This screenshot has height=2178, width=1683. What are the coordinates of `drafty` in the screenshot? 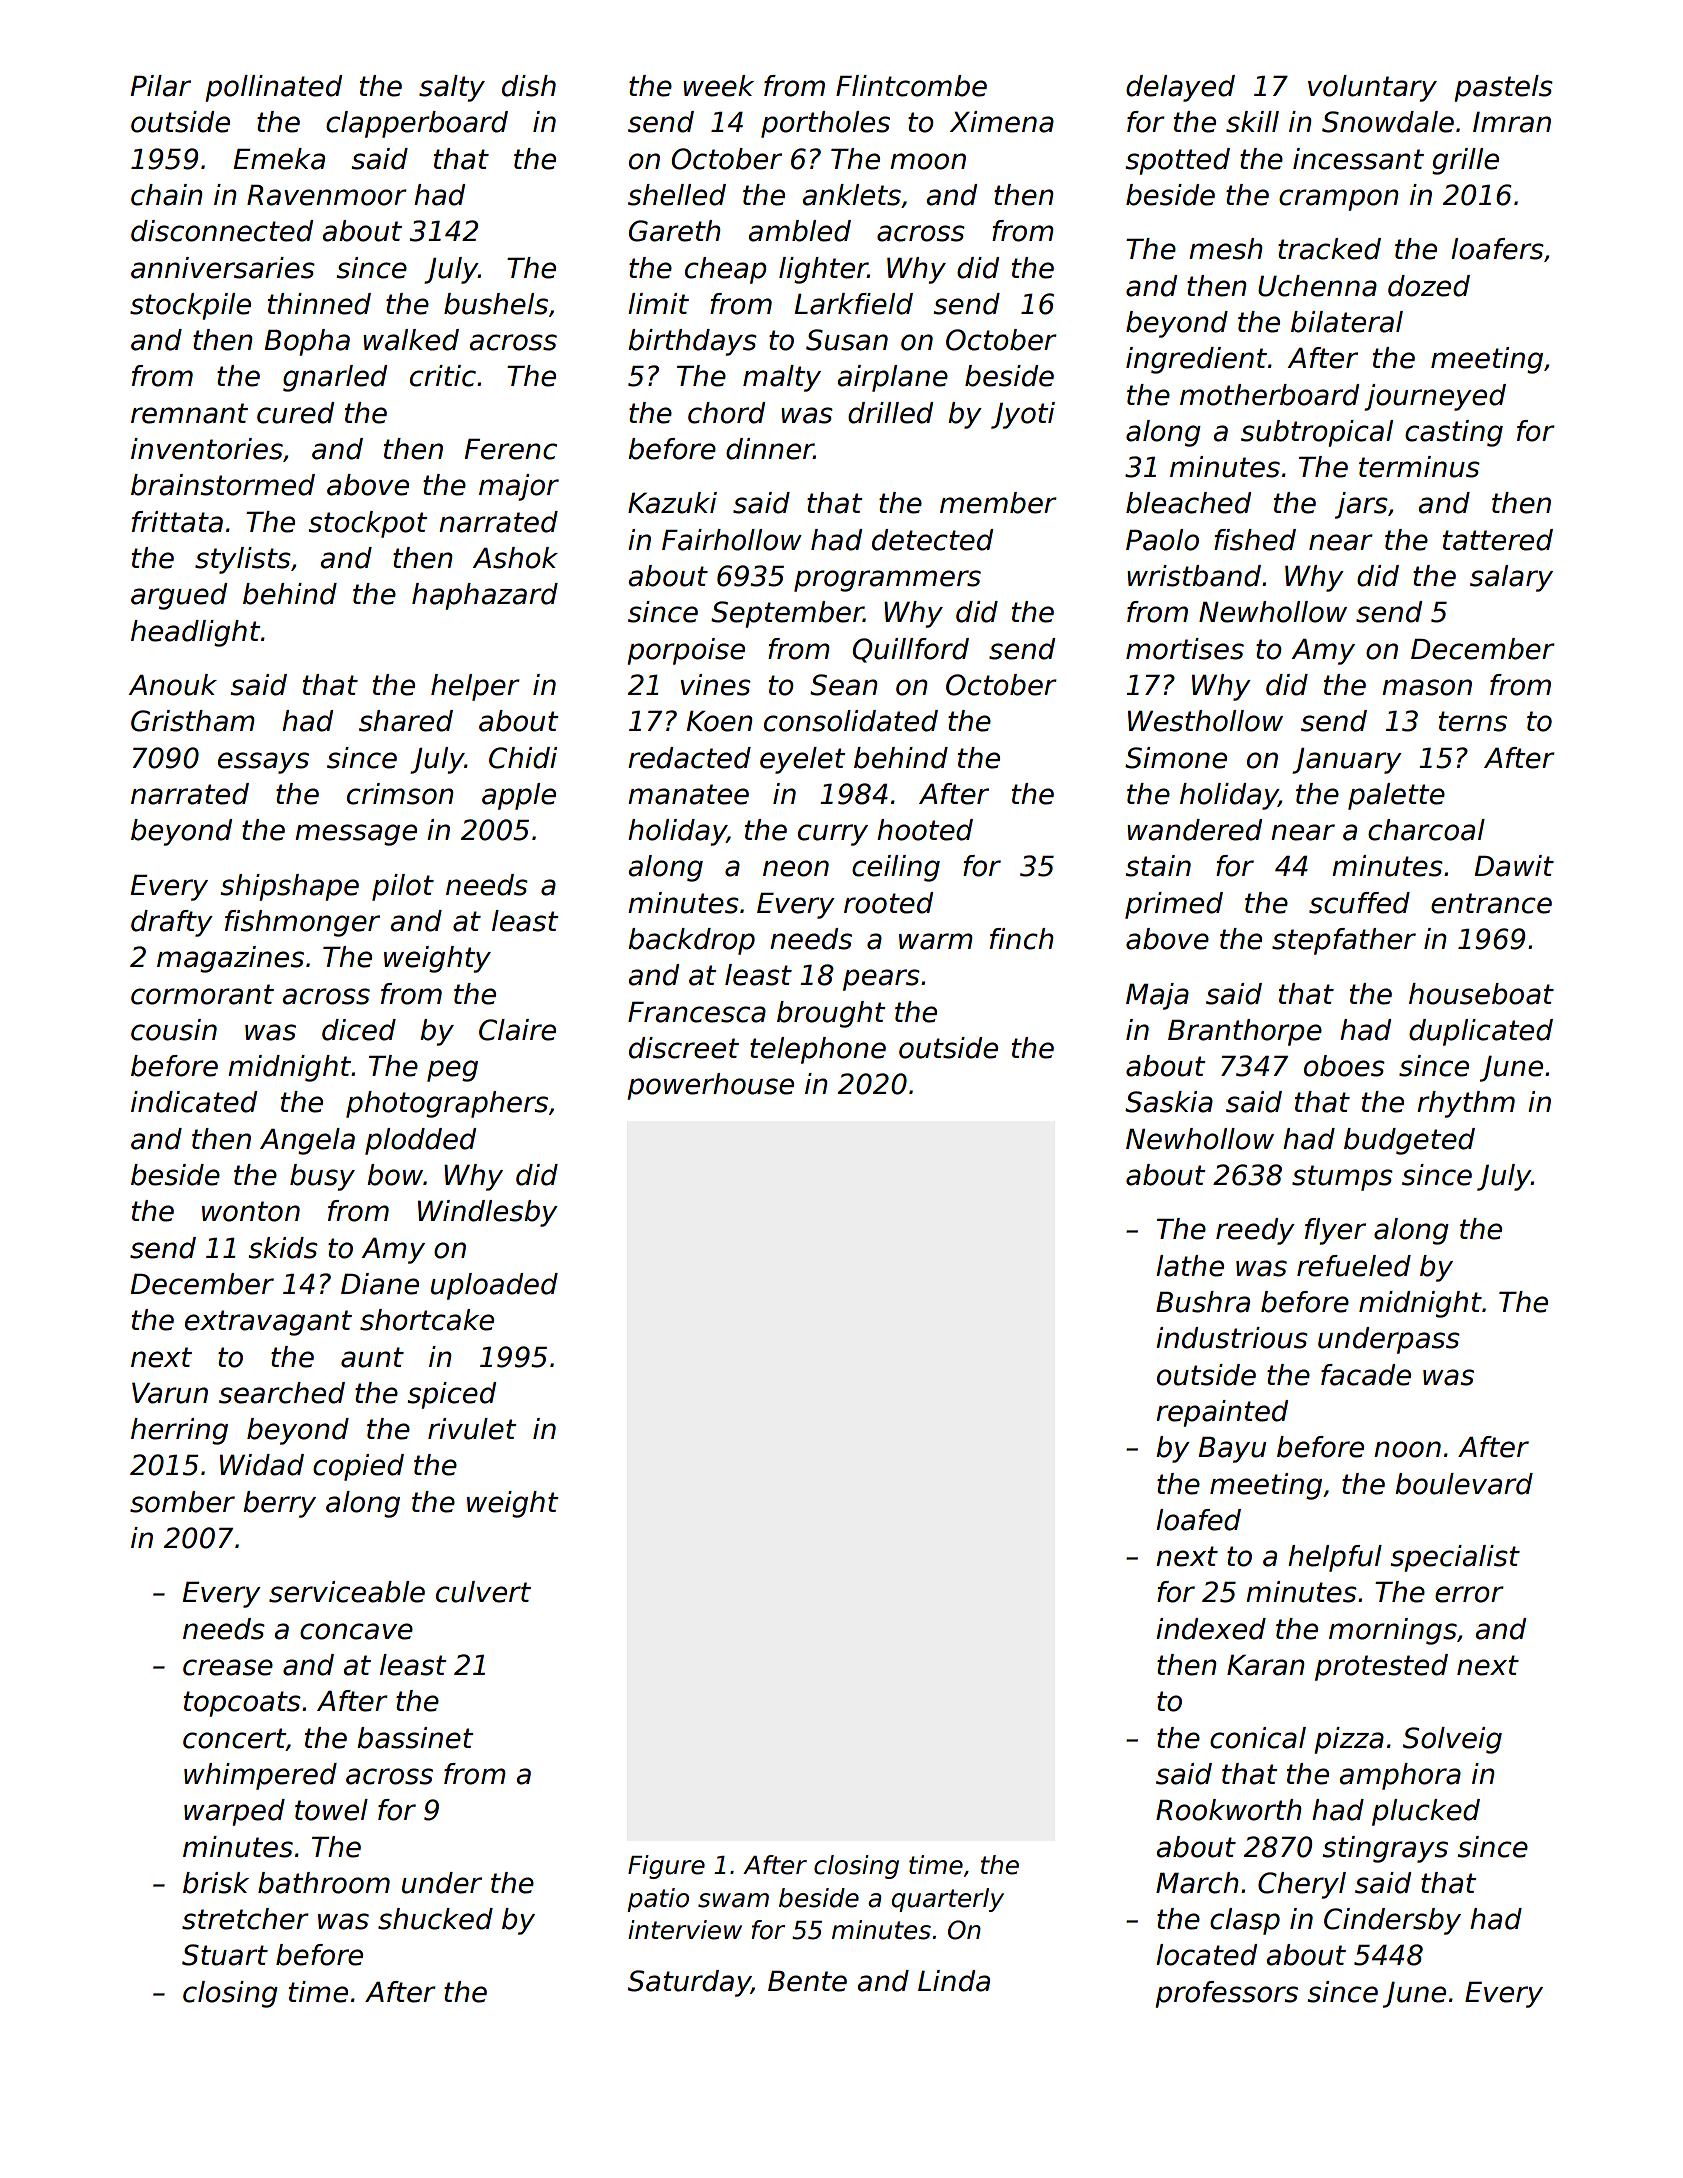 It's located at (172, 923).
